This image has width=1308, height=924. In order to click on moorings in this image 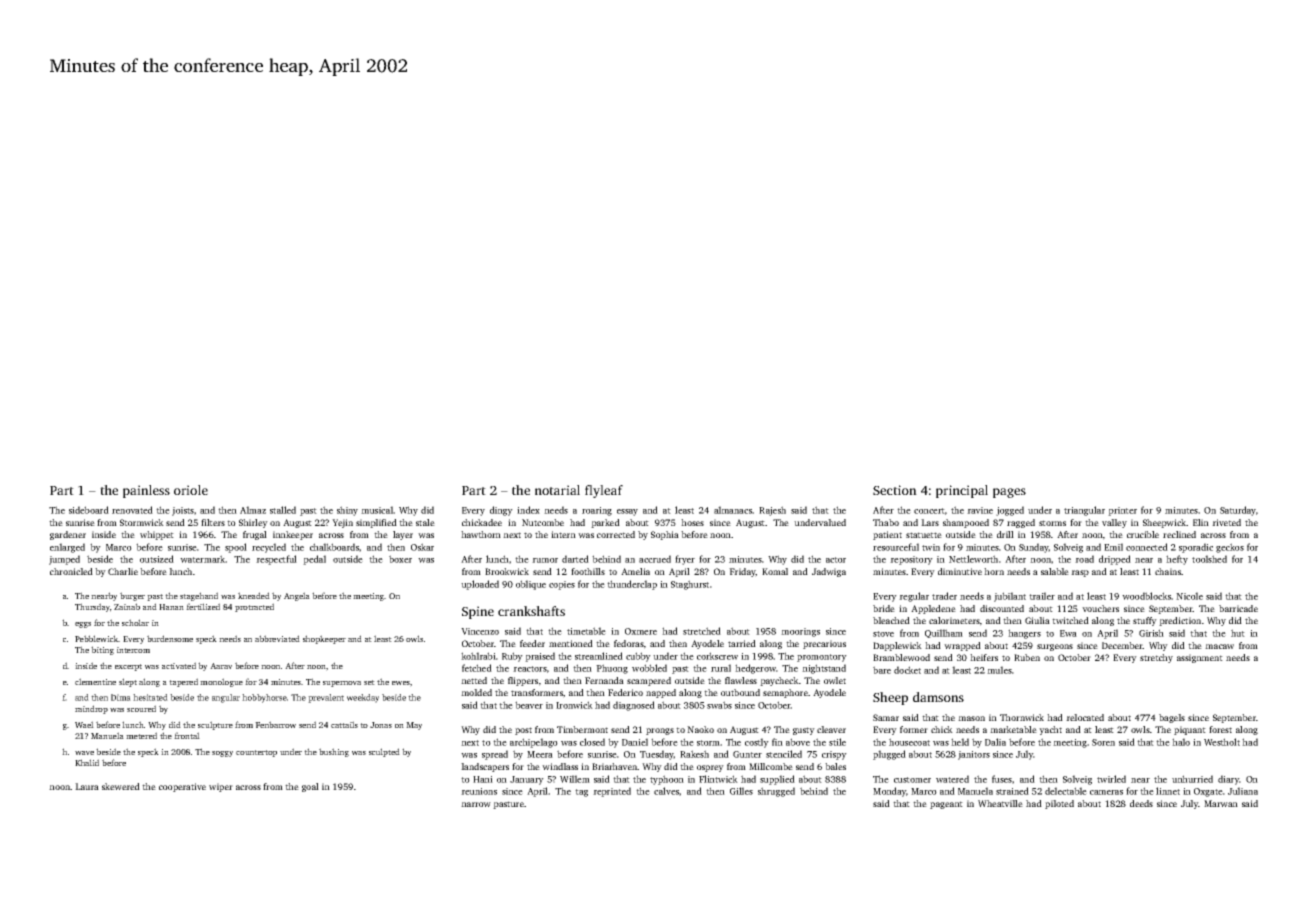, I will do `click(800, 632)`.
